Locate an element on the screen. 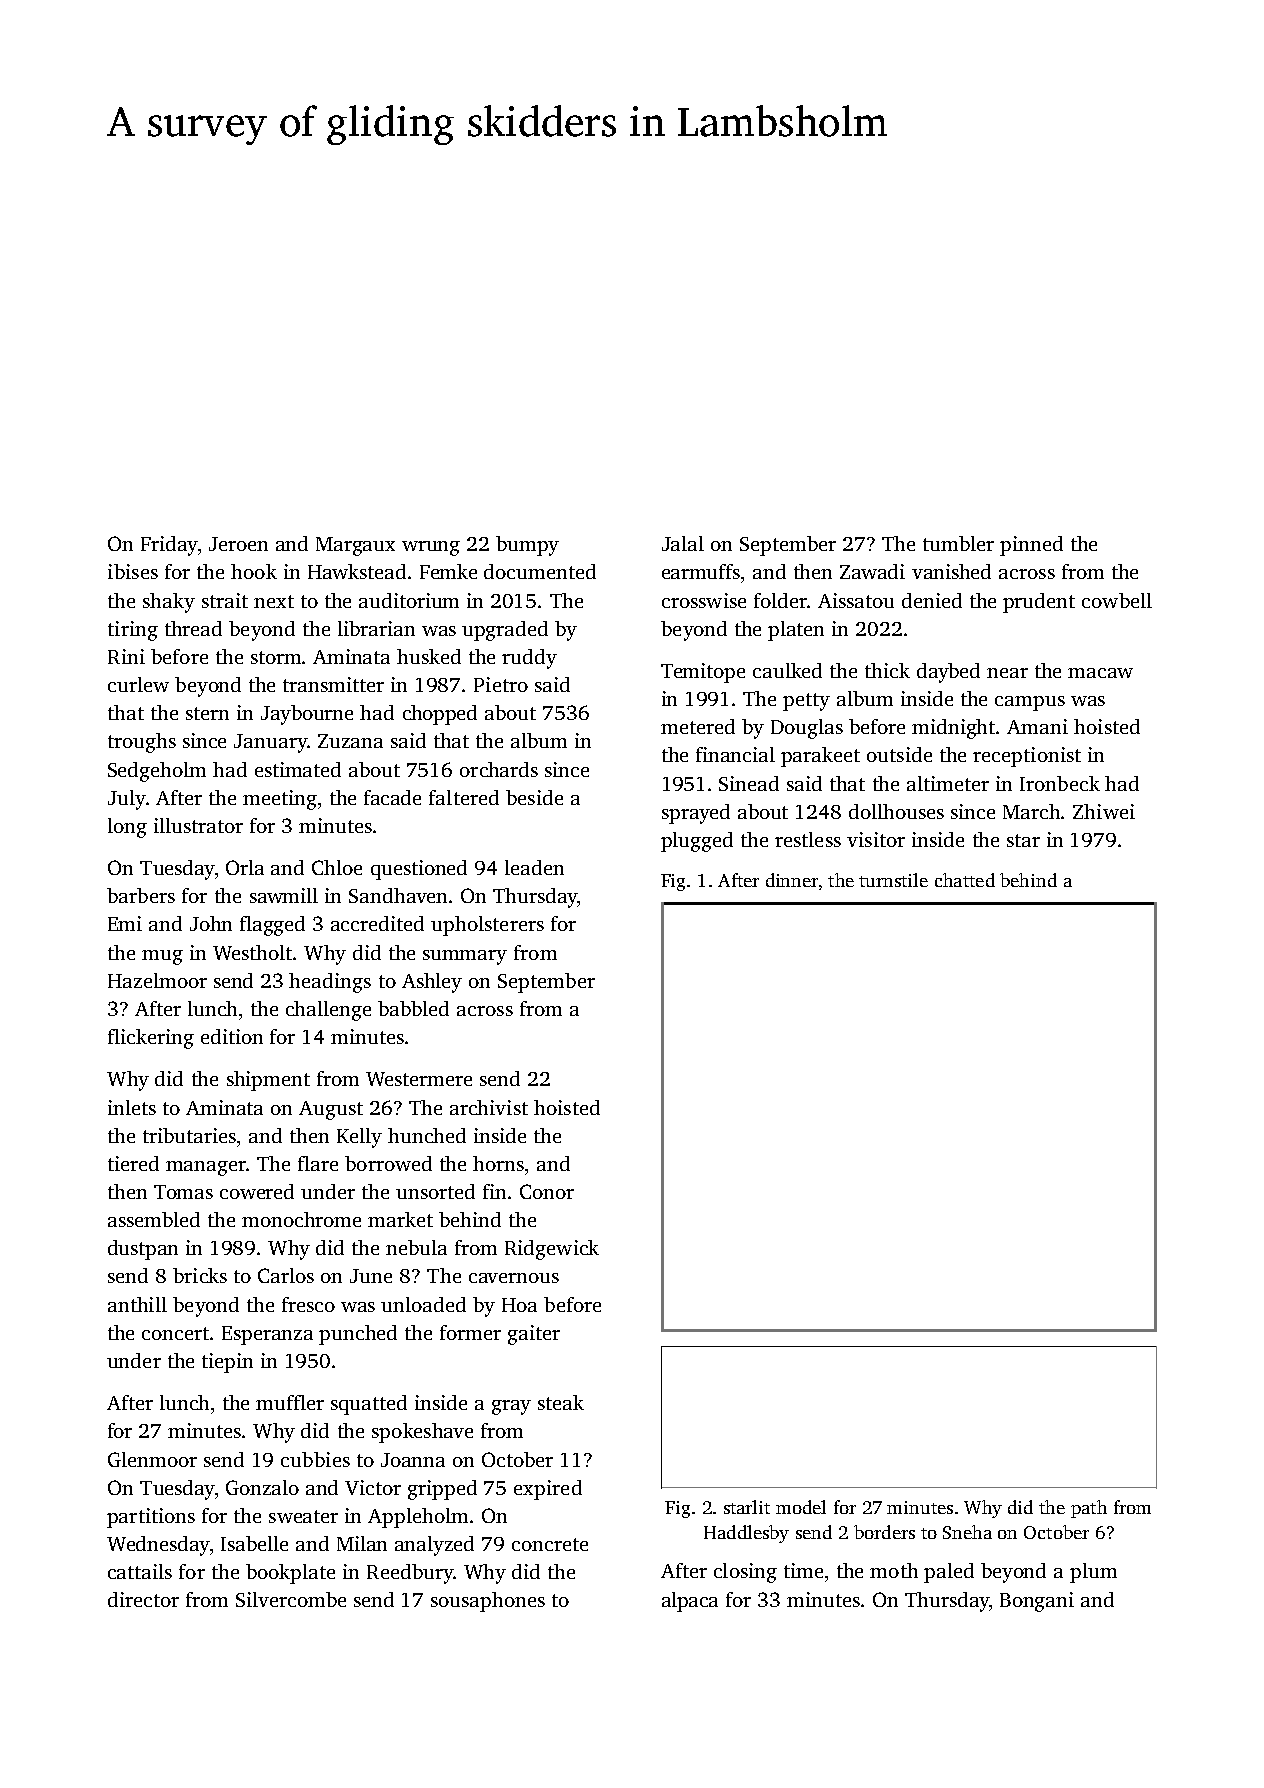 The width and height of the screenshot is (1264, 1788). Bongani is located at coordinates (1037, 1602).
